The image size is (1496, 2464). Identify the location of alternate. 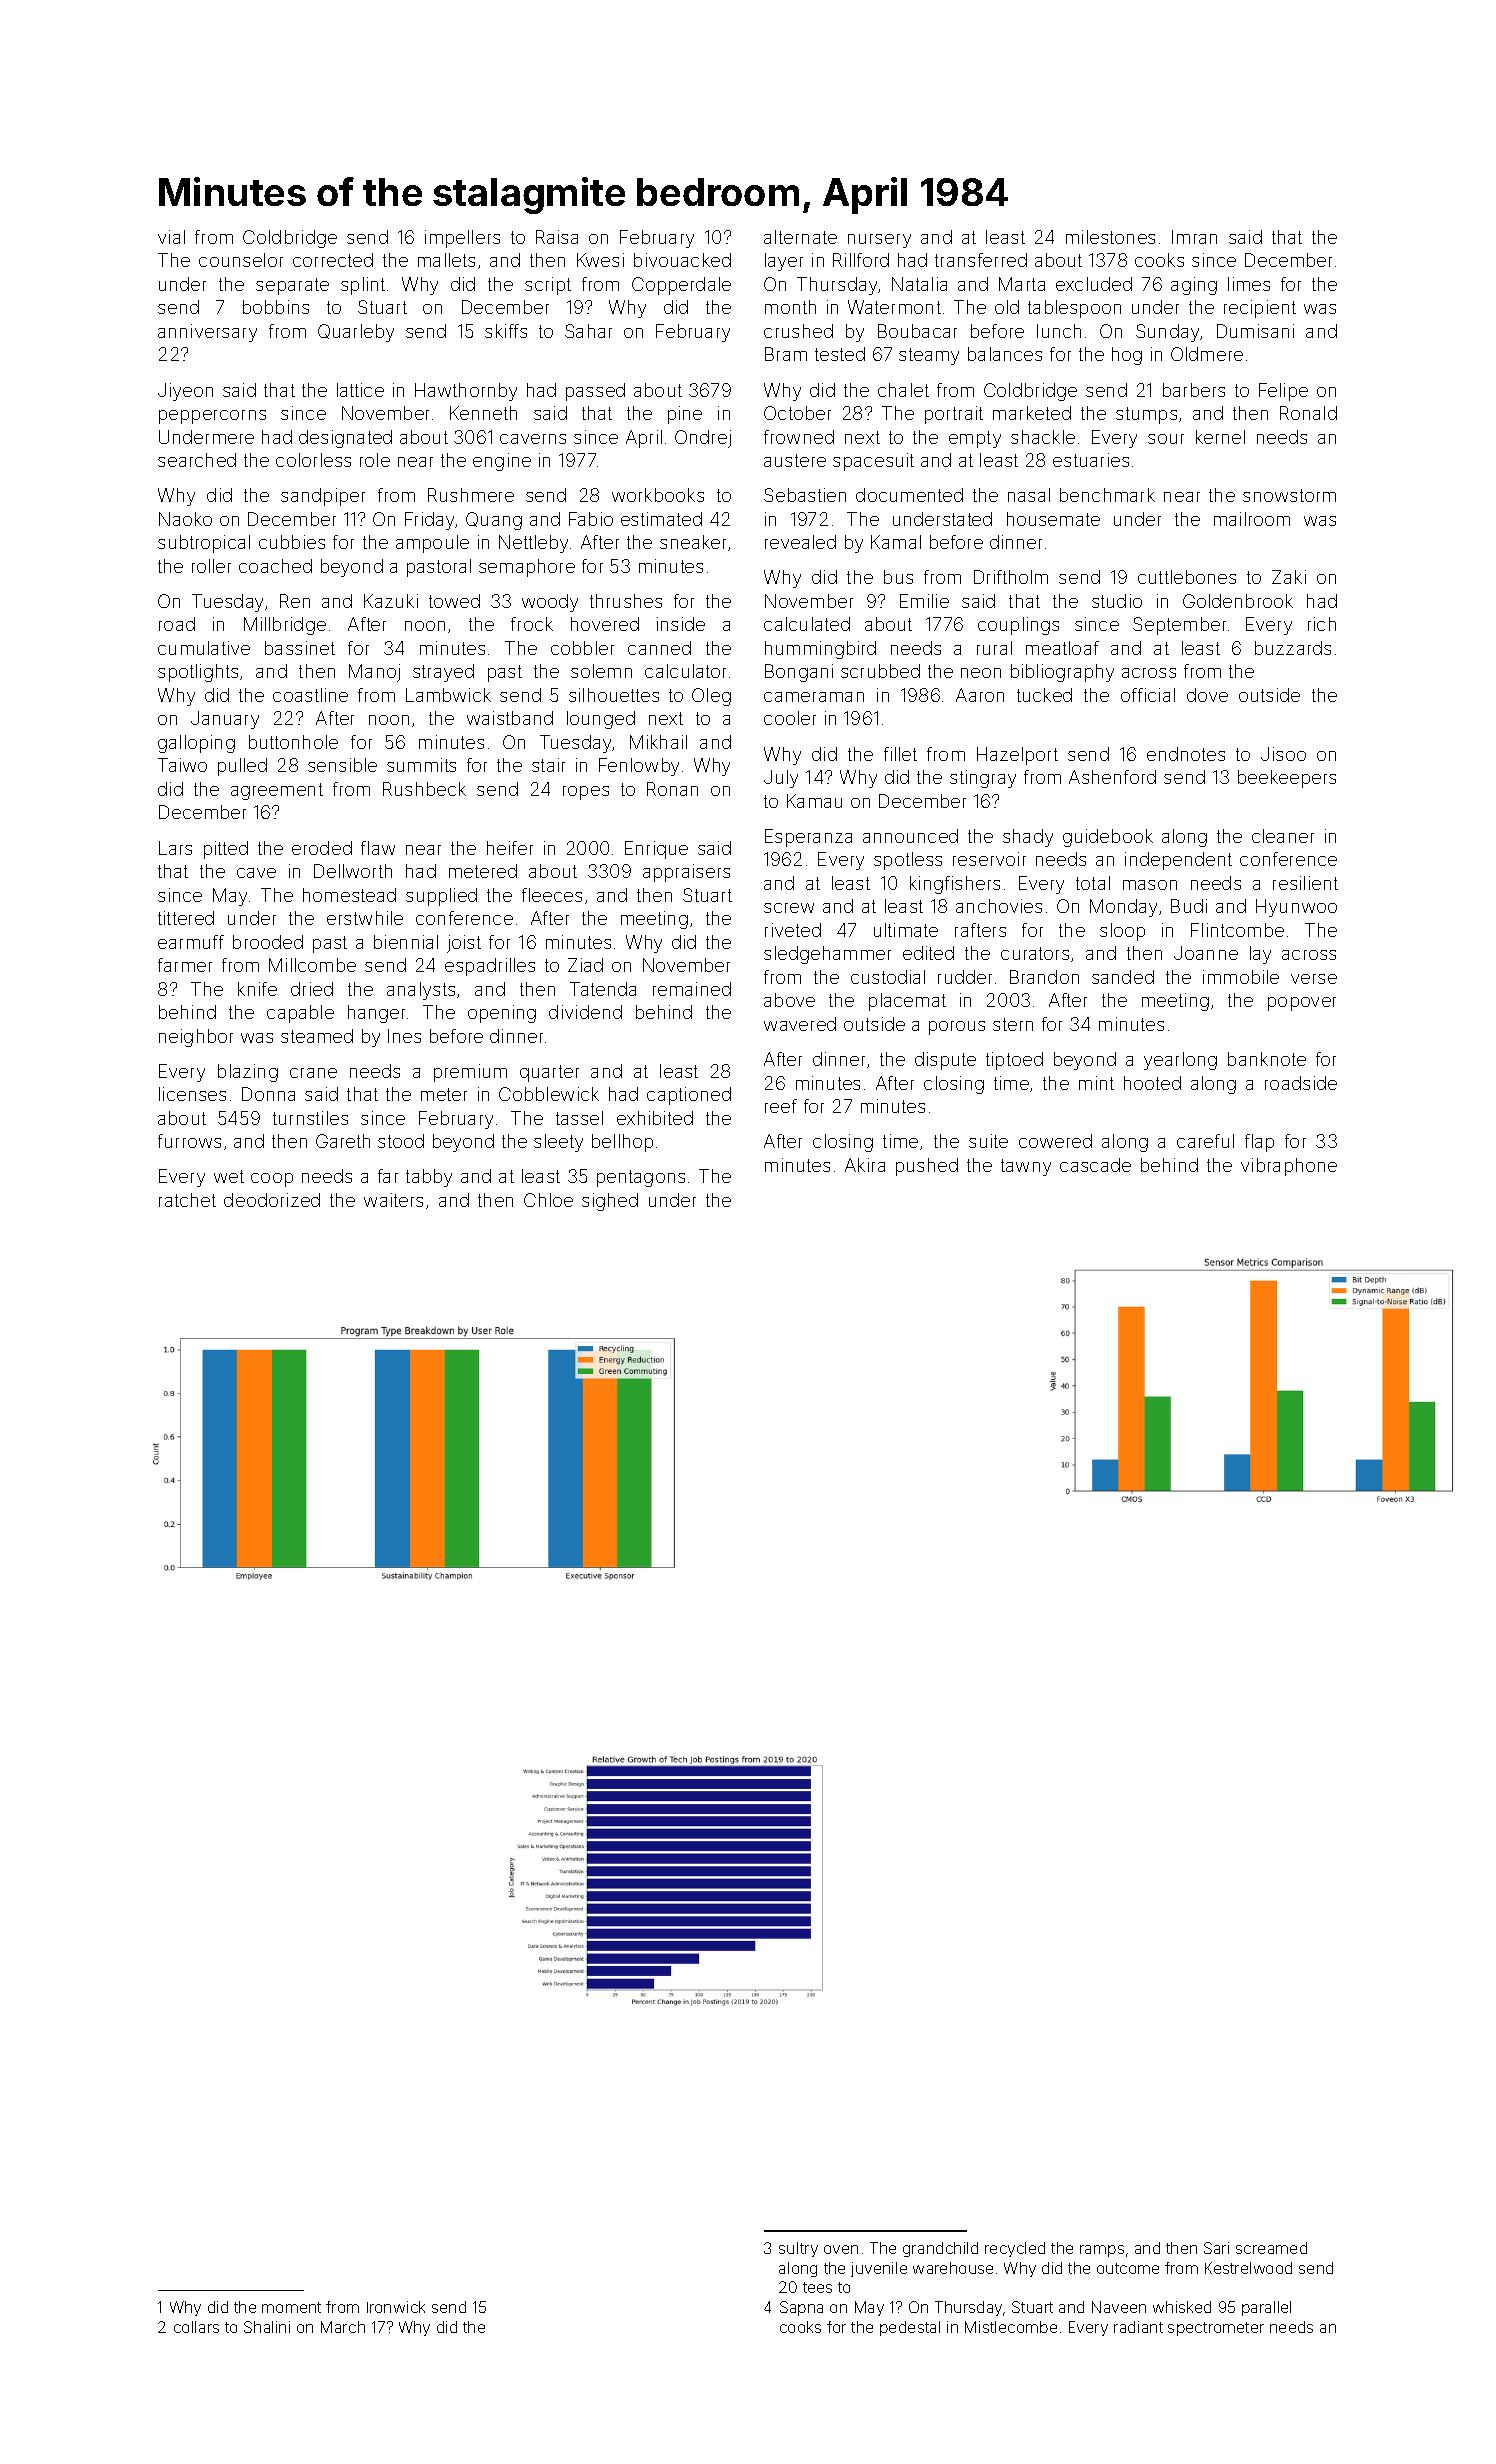
(800, 237).
